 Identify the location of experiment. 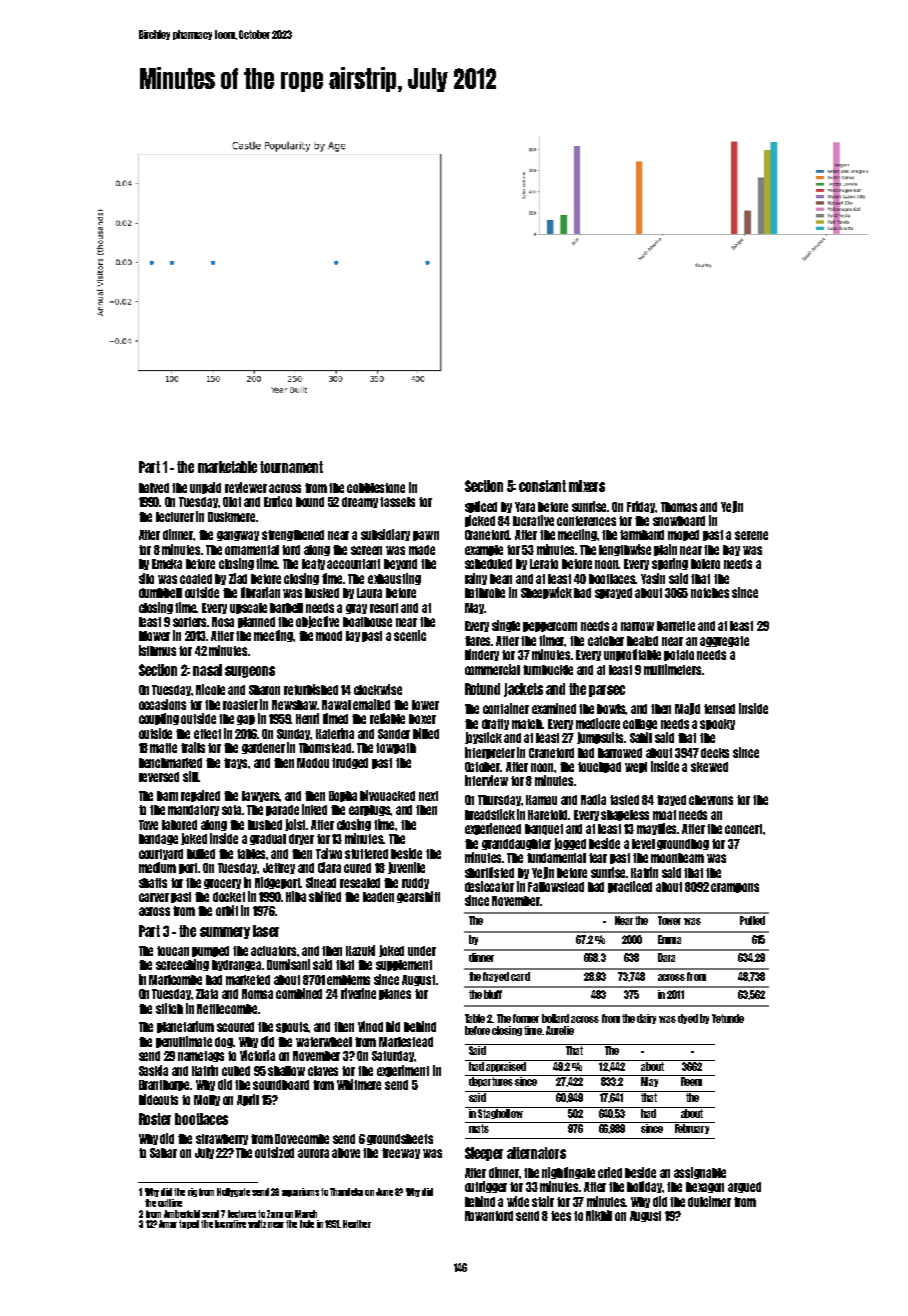
(403, 1071).
